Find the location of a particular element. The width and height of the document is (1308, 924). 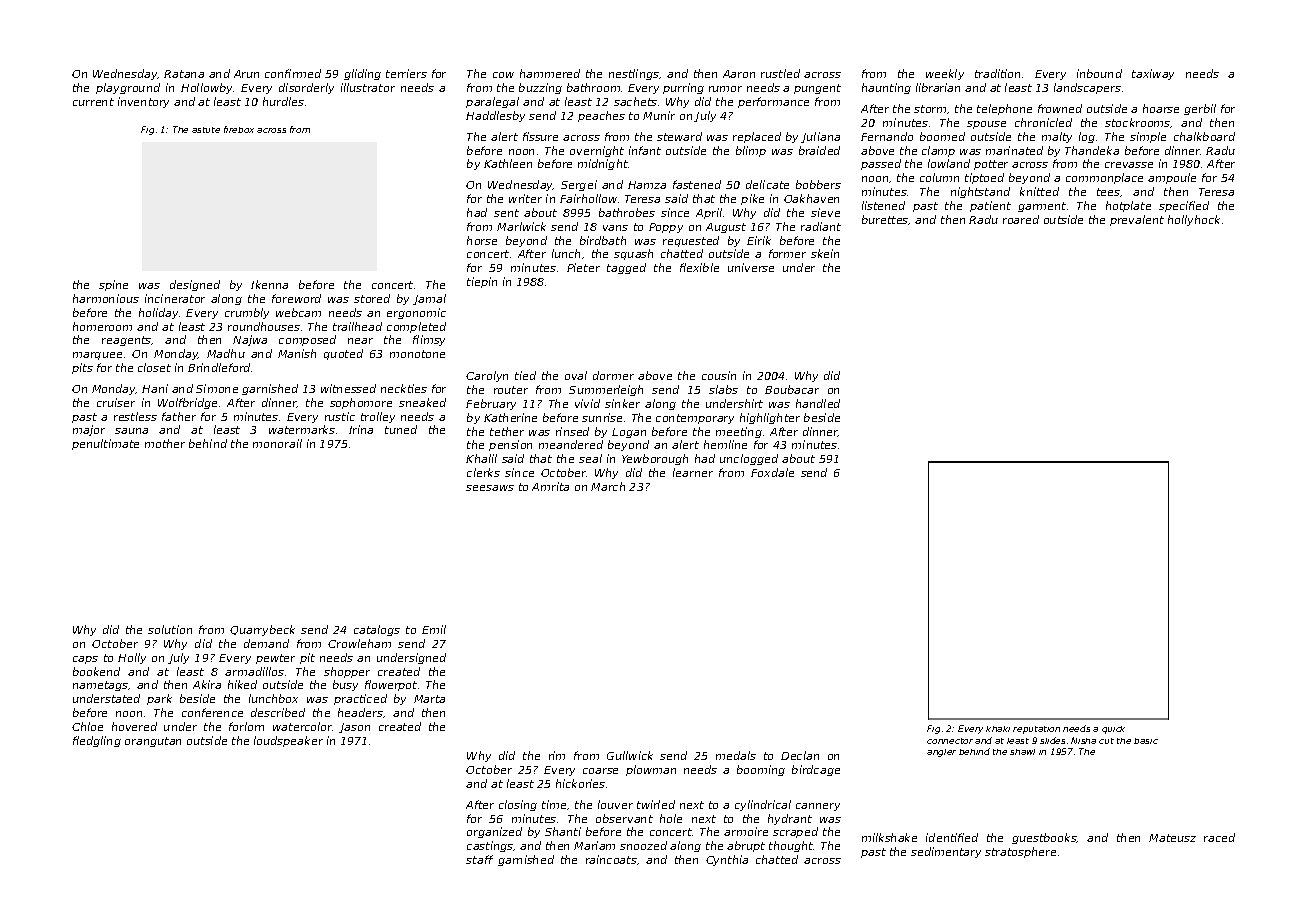

Cynthia is located at coordinates (727, 860).
